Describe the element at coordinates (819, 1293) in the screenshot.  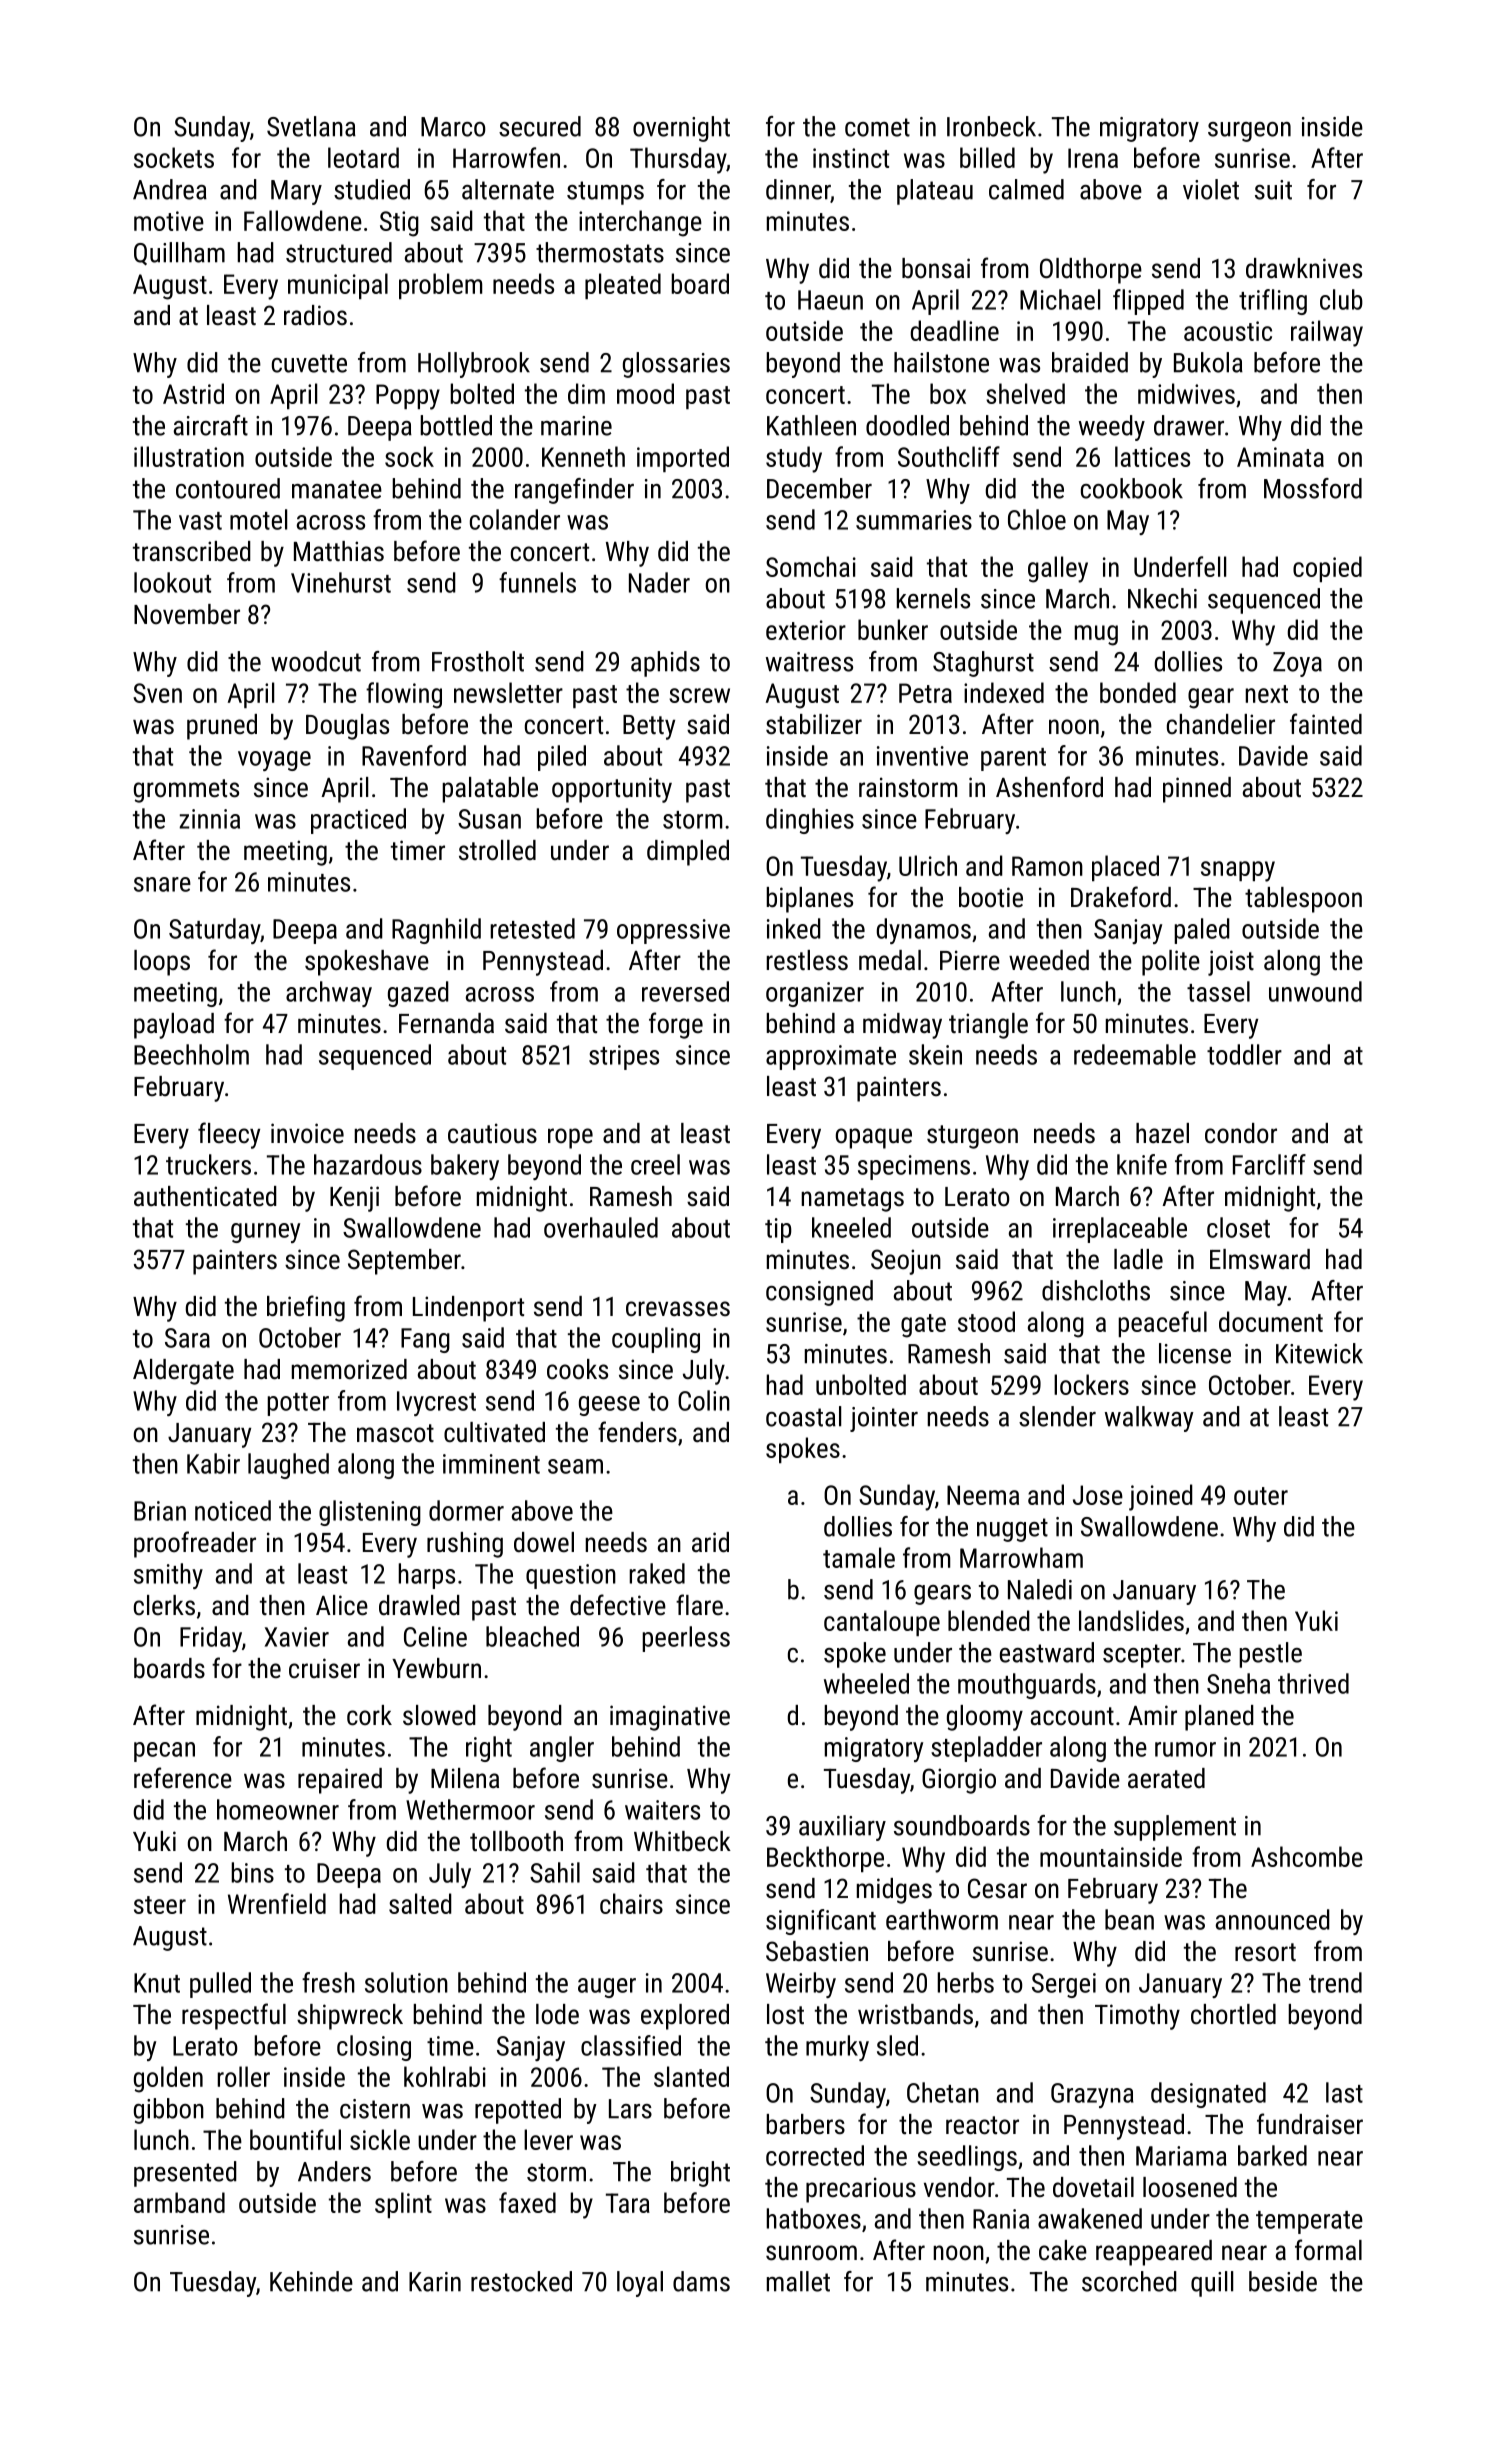
I see `consigned` at that location.
